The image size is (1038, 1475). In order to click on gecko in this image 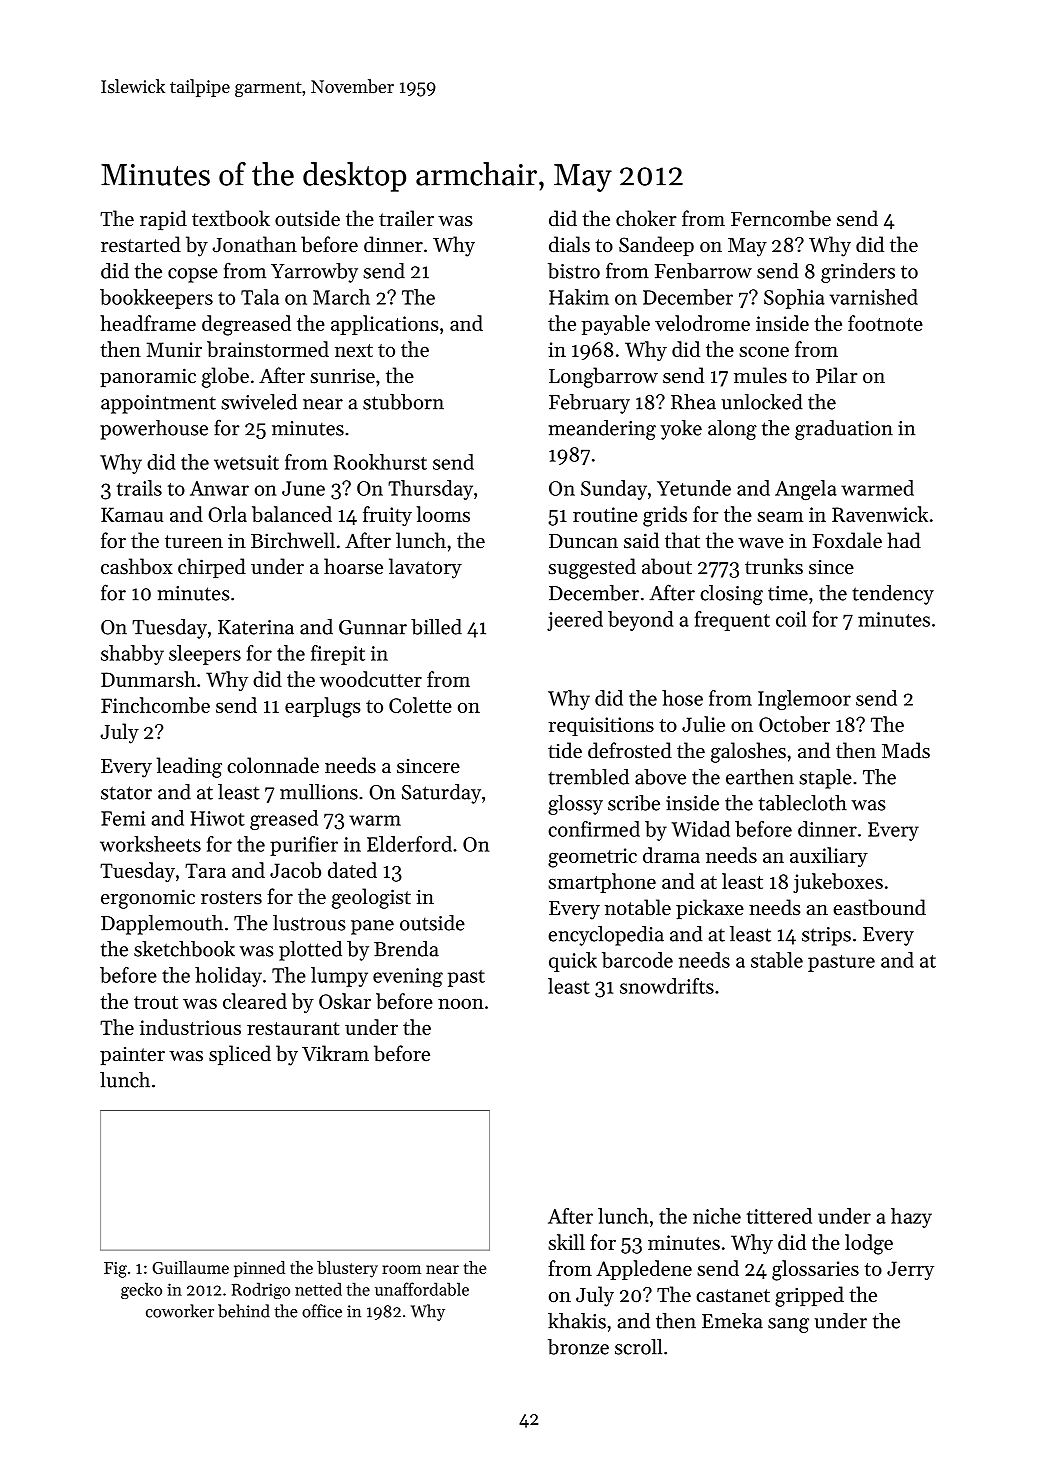, I will do `click(141, 1290)`.
